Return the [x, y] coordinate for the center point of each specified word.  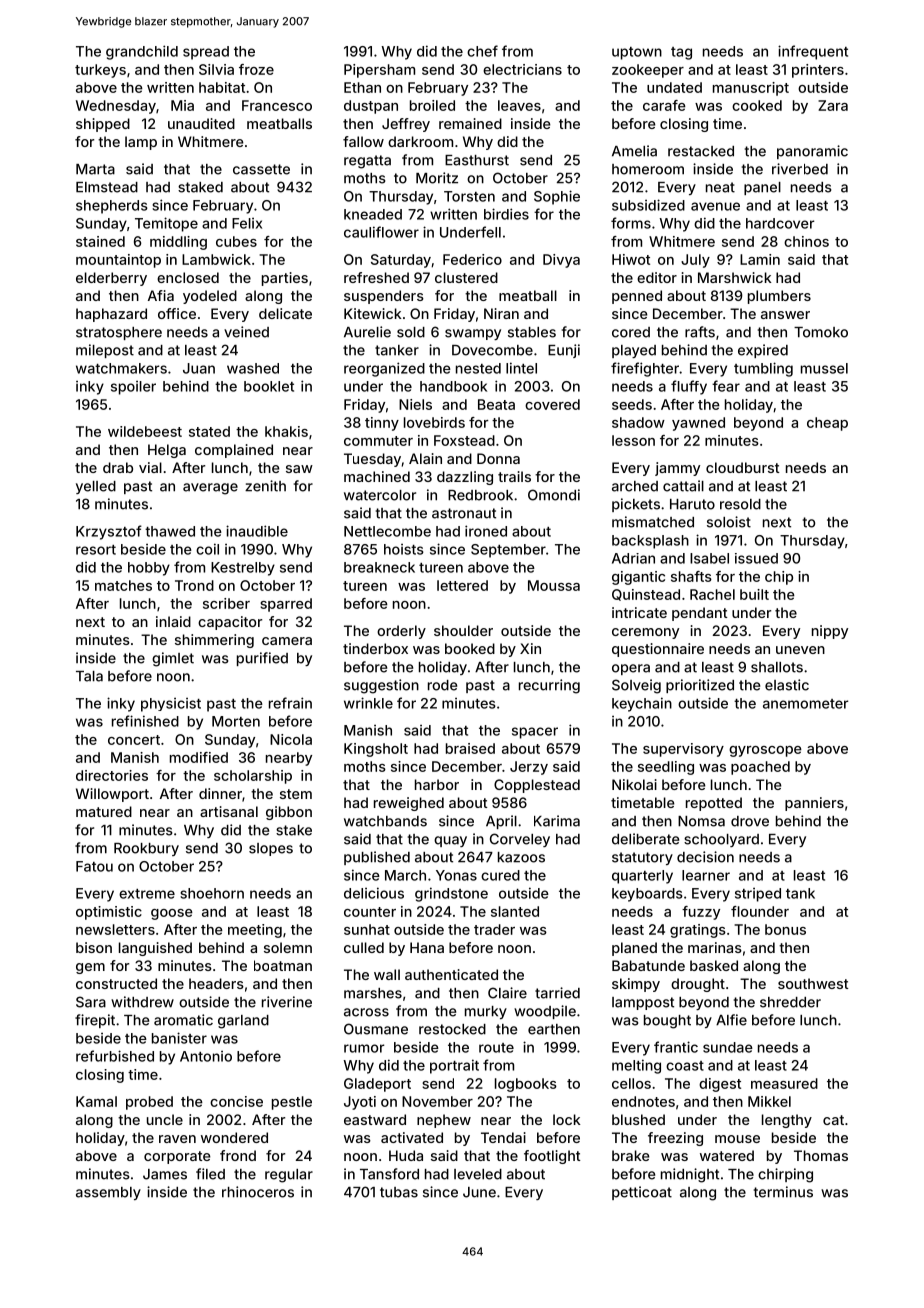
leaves [519, 105]
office [177, 313]
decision [705, 857]
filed [210, 1174]
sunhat [367, 929]
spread [206, 53]
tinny [382, 424]
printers [818, 71]
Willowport [112, 795]
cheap [827, 424]
